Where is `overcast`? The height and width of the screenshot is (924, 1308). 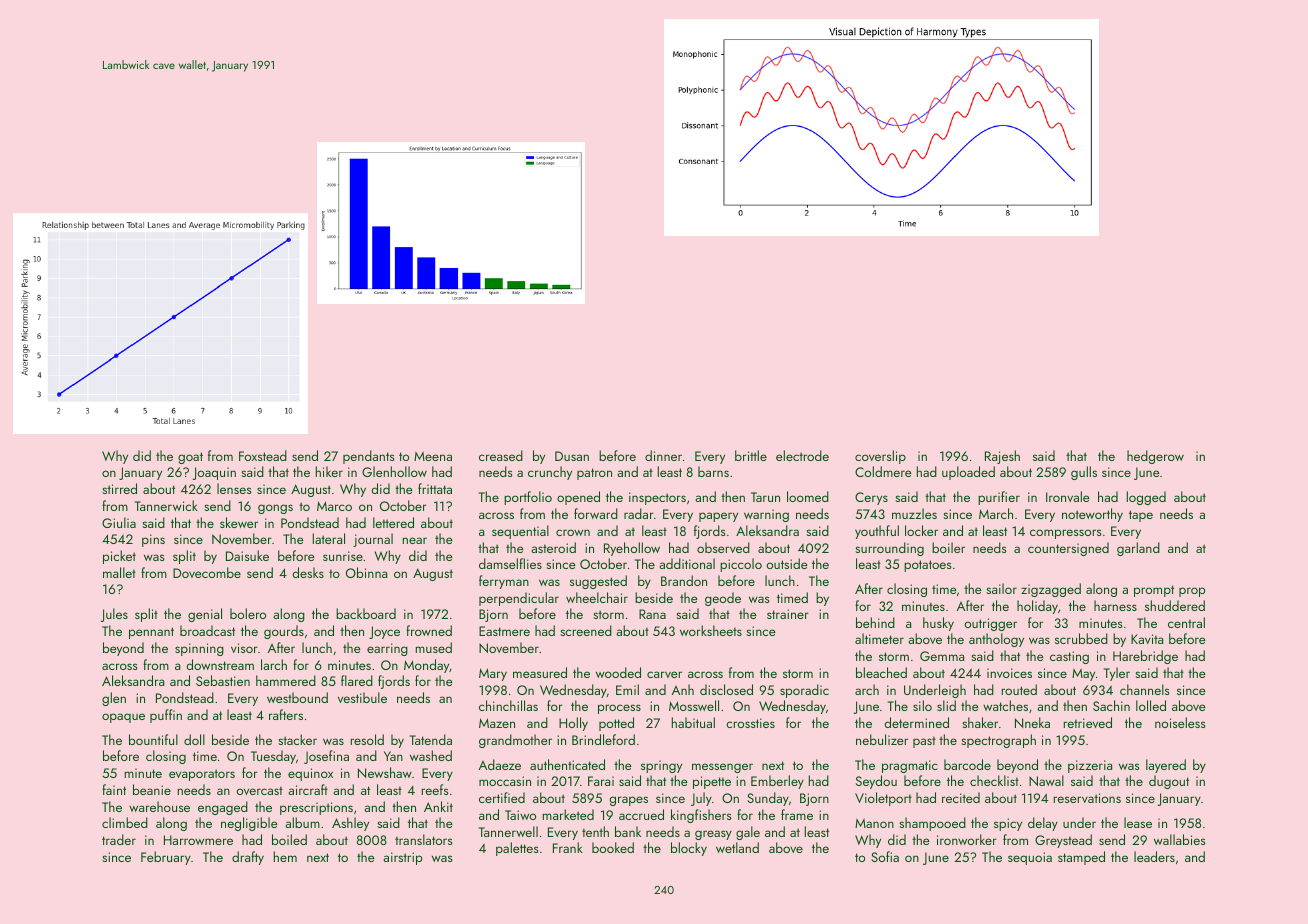
overcast is located at coordinates (260, 790).
